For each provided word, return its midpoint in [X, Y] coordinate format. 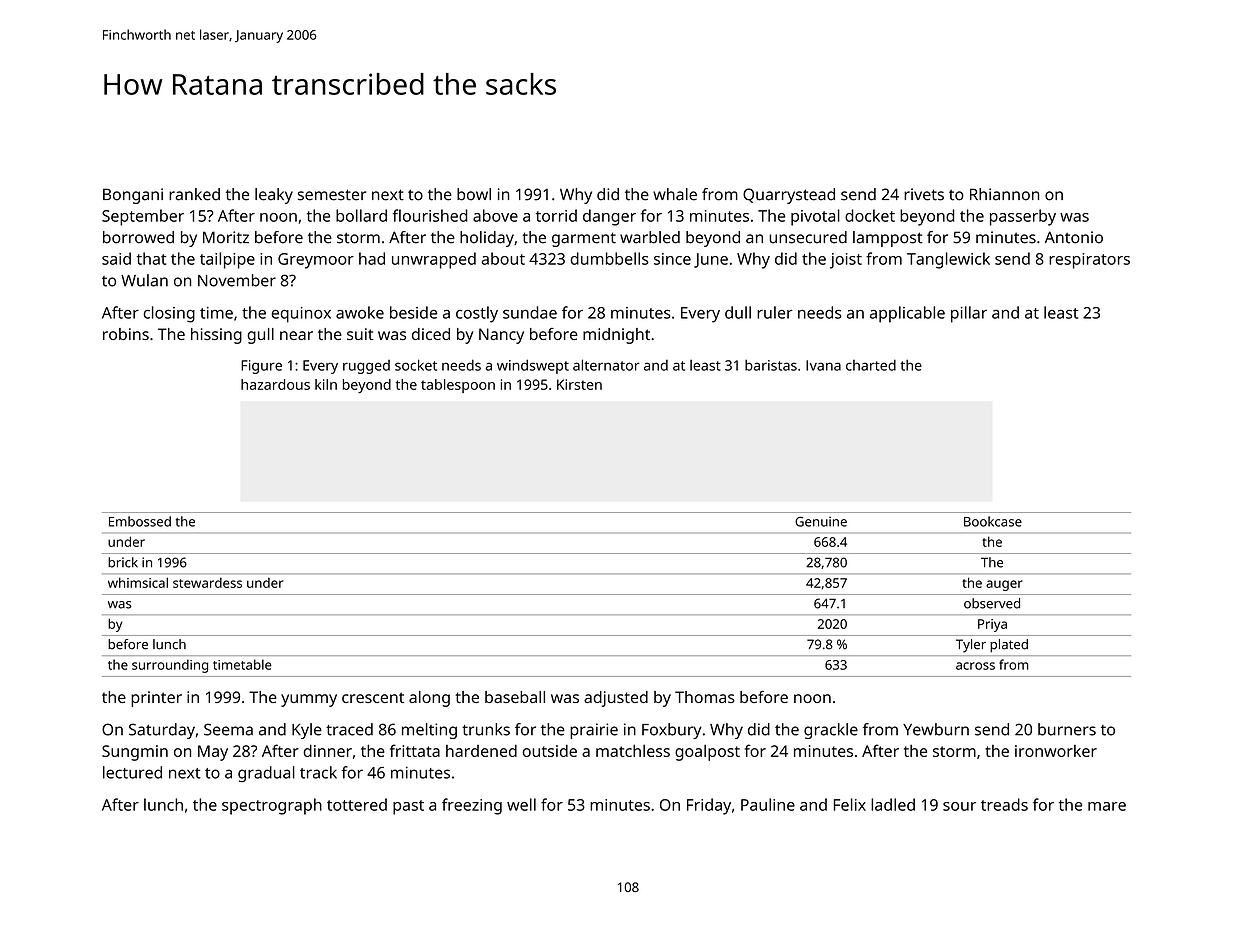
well [521, 804]
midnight [616, 336]
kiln [326, 384]
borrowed [138, 237]
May [213, 753]
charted [871, 365]
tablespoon [458, 386]
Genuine [821, 521]
